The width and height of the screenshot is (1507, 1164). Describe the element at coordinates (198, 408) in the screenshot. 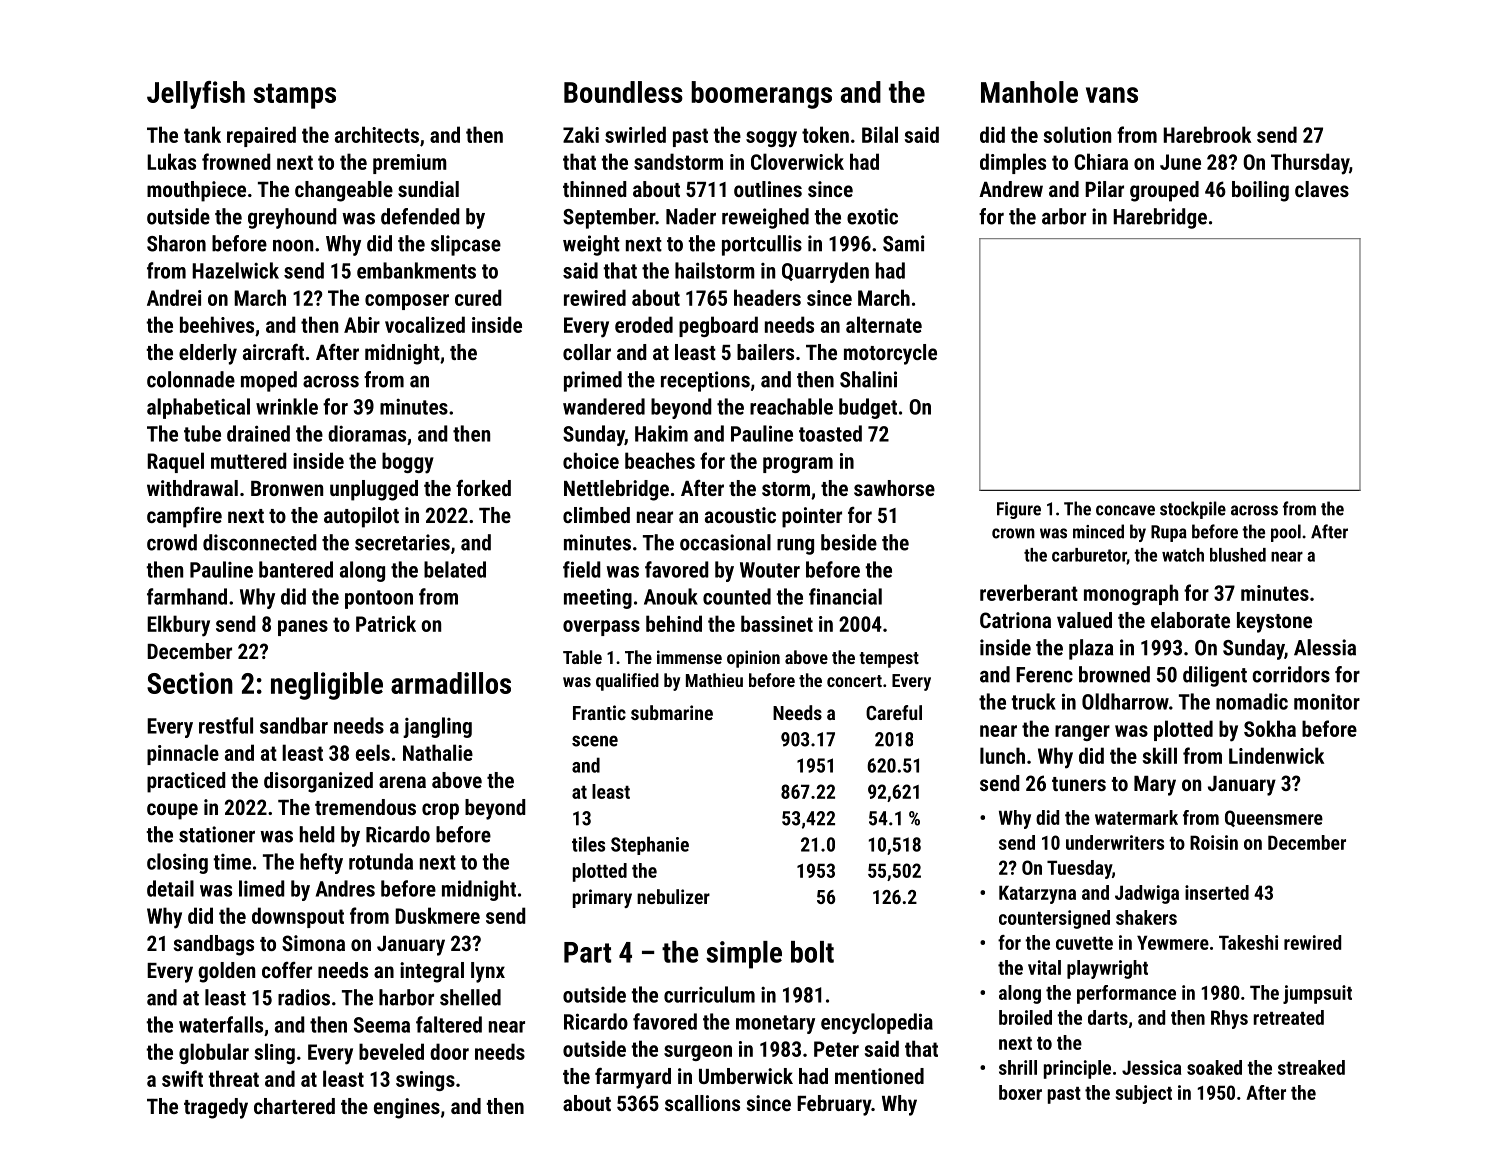

I see `alphabetical` at that location.
